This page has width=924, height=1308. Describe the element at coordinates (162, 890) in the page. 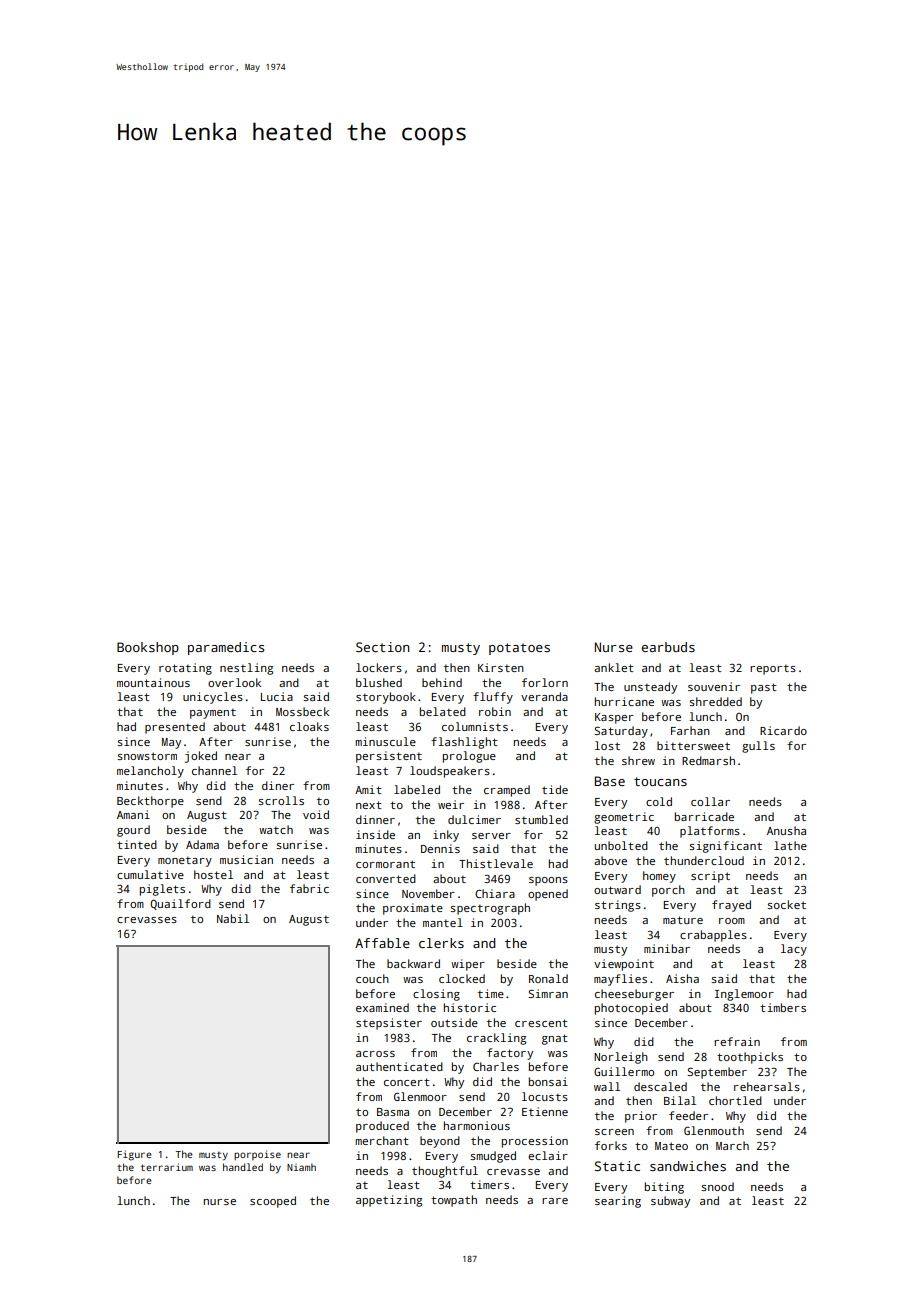

I see `piglets` at that location.
